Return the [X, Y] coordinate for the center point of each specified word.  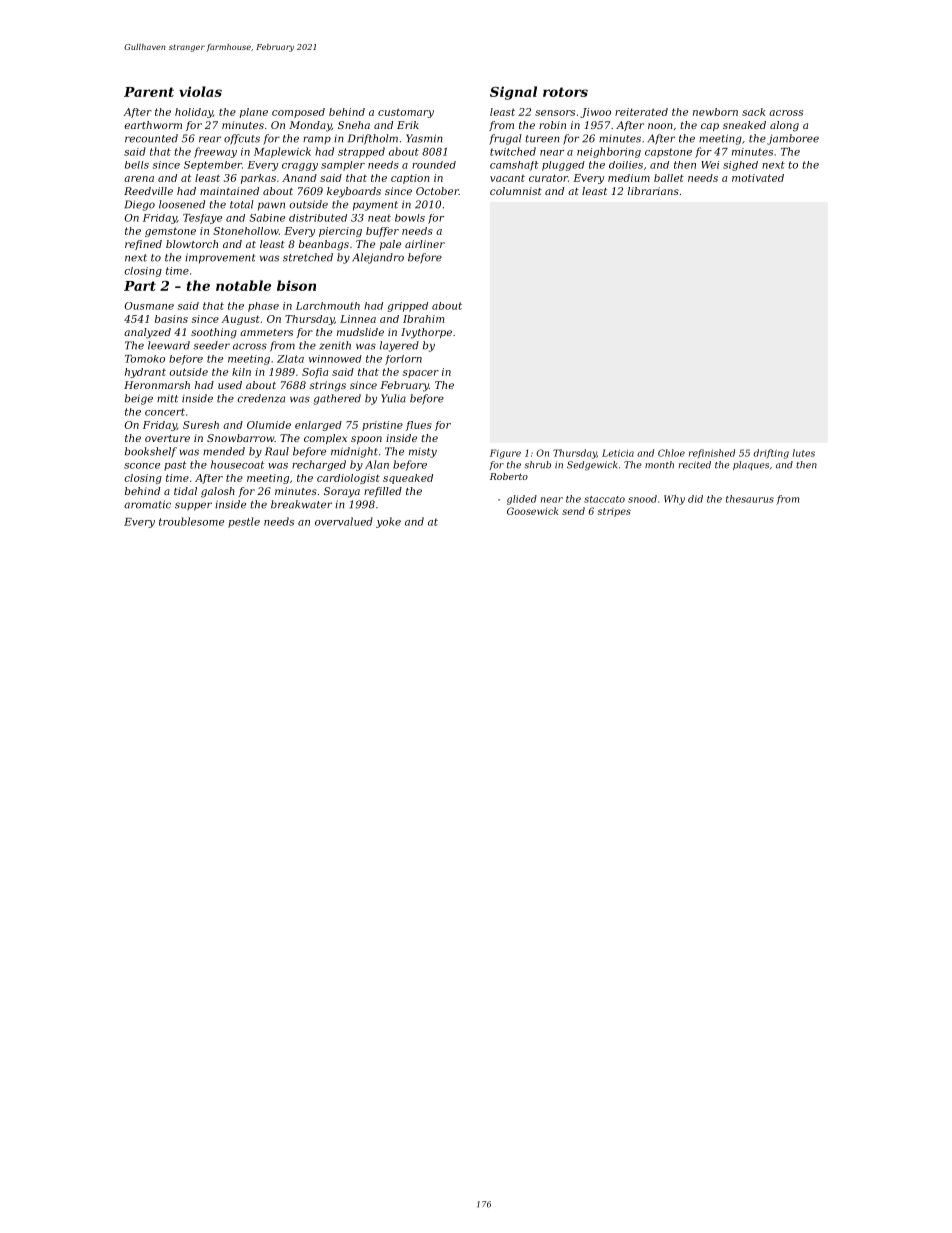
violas [200, 91]
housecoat [237, 464]
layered [399, 346]
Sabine [267, 218]
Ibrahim [423, 319]
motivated [758, 178]
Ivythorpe [426, 333]
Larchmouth [328, 306]
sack [754, 112]
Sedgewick [592, 466]
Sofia [315, 373]
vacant [507, 178]
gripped [408, 307]
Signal [513, 93]
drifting [771, 454]
